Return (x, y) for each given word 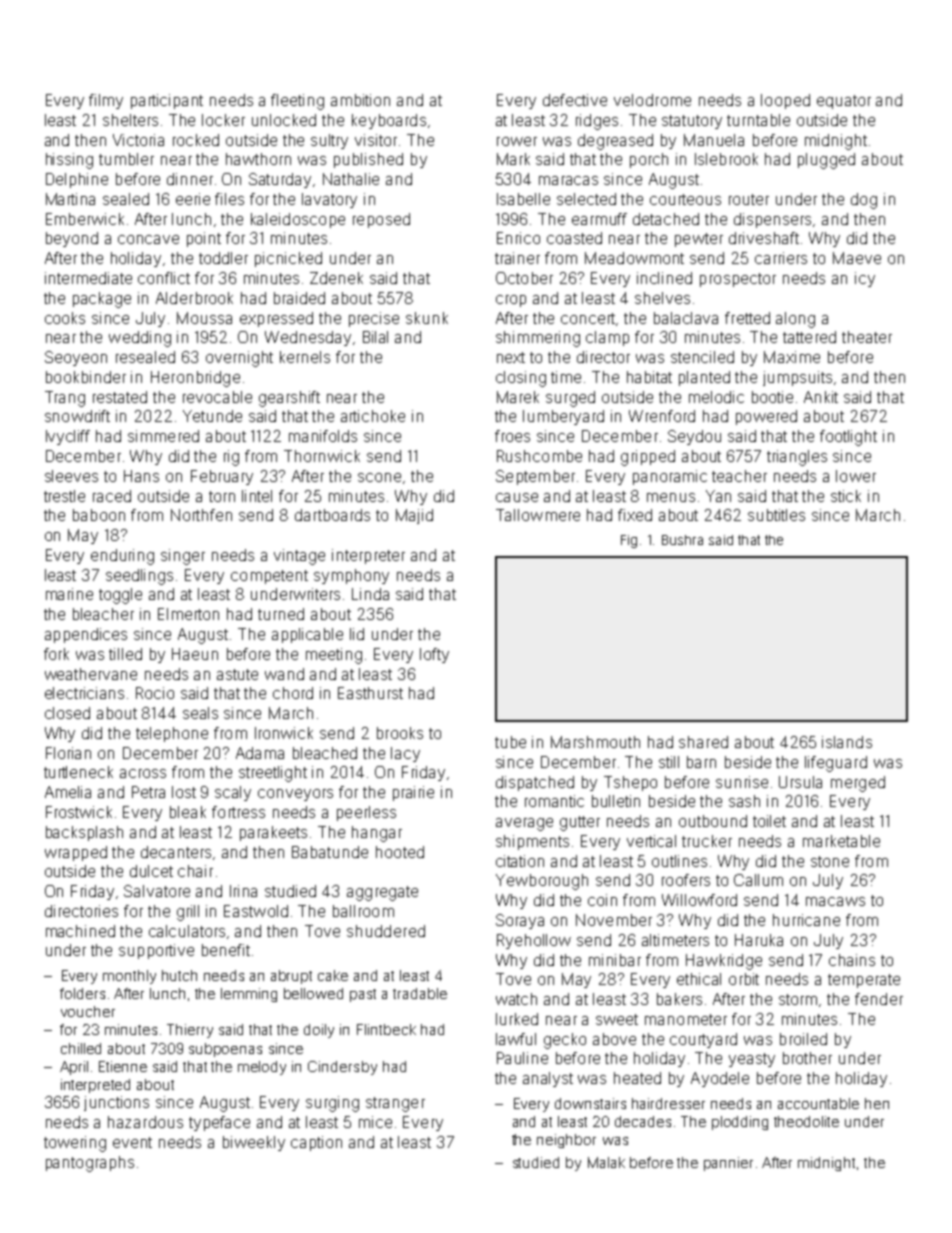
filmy (106, 101)
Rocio (155, 693)
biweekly (254, 1143)
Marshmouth (595, 742)
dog (864, 201)
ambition (360, 100)
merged (858, 784)
